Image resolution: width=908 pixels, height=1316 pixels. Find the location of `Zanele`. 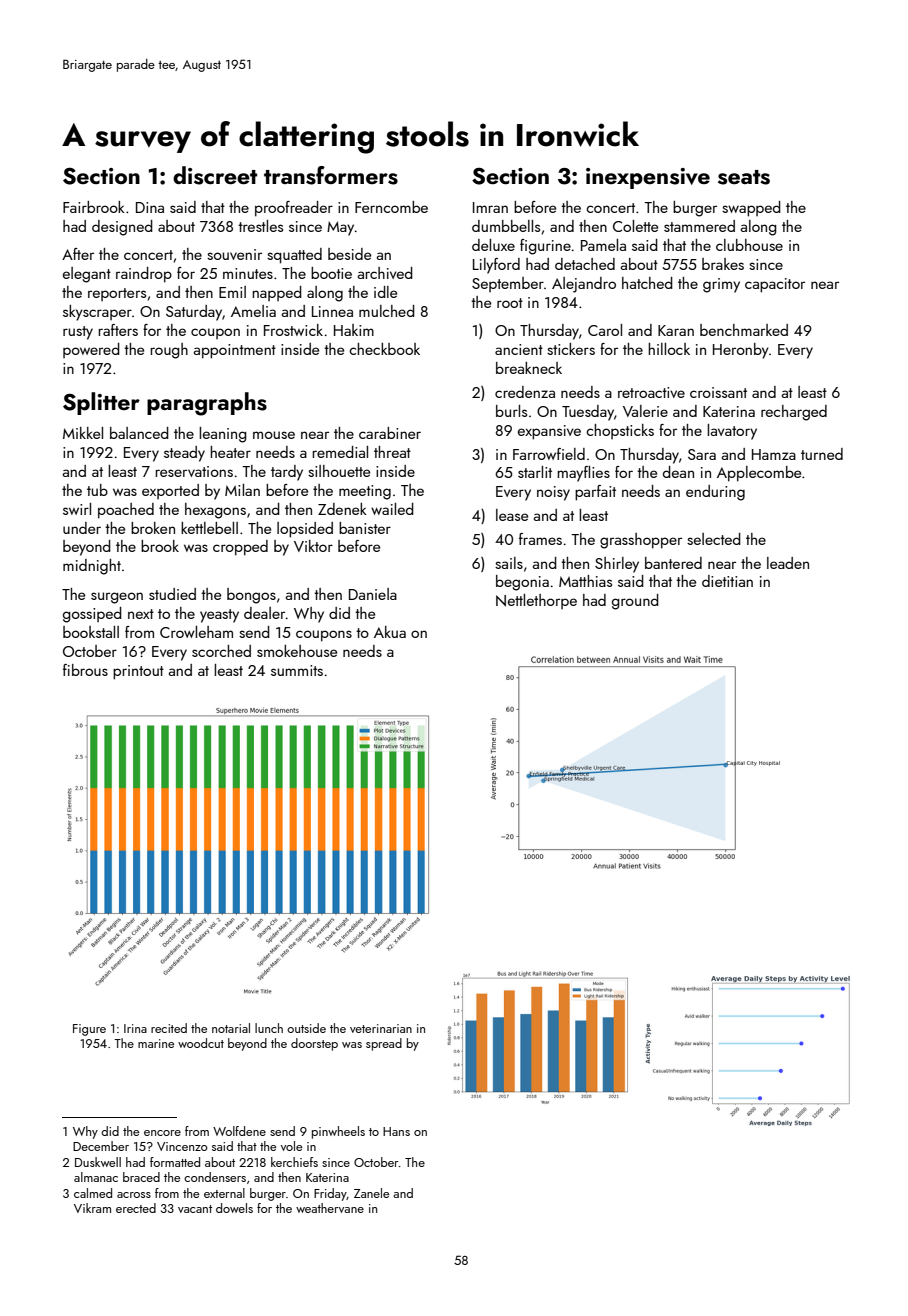

Zanele is located at coordinates (371, 1193).
